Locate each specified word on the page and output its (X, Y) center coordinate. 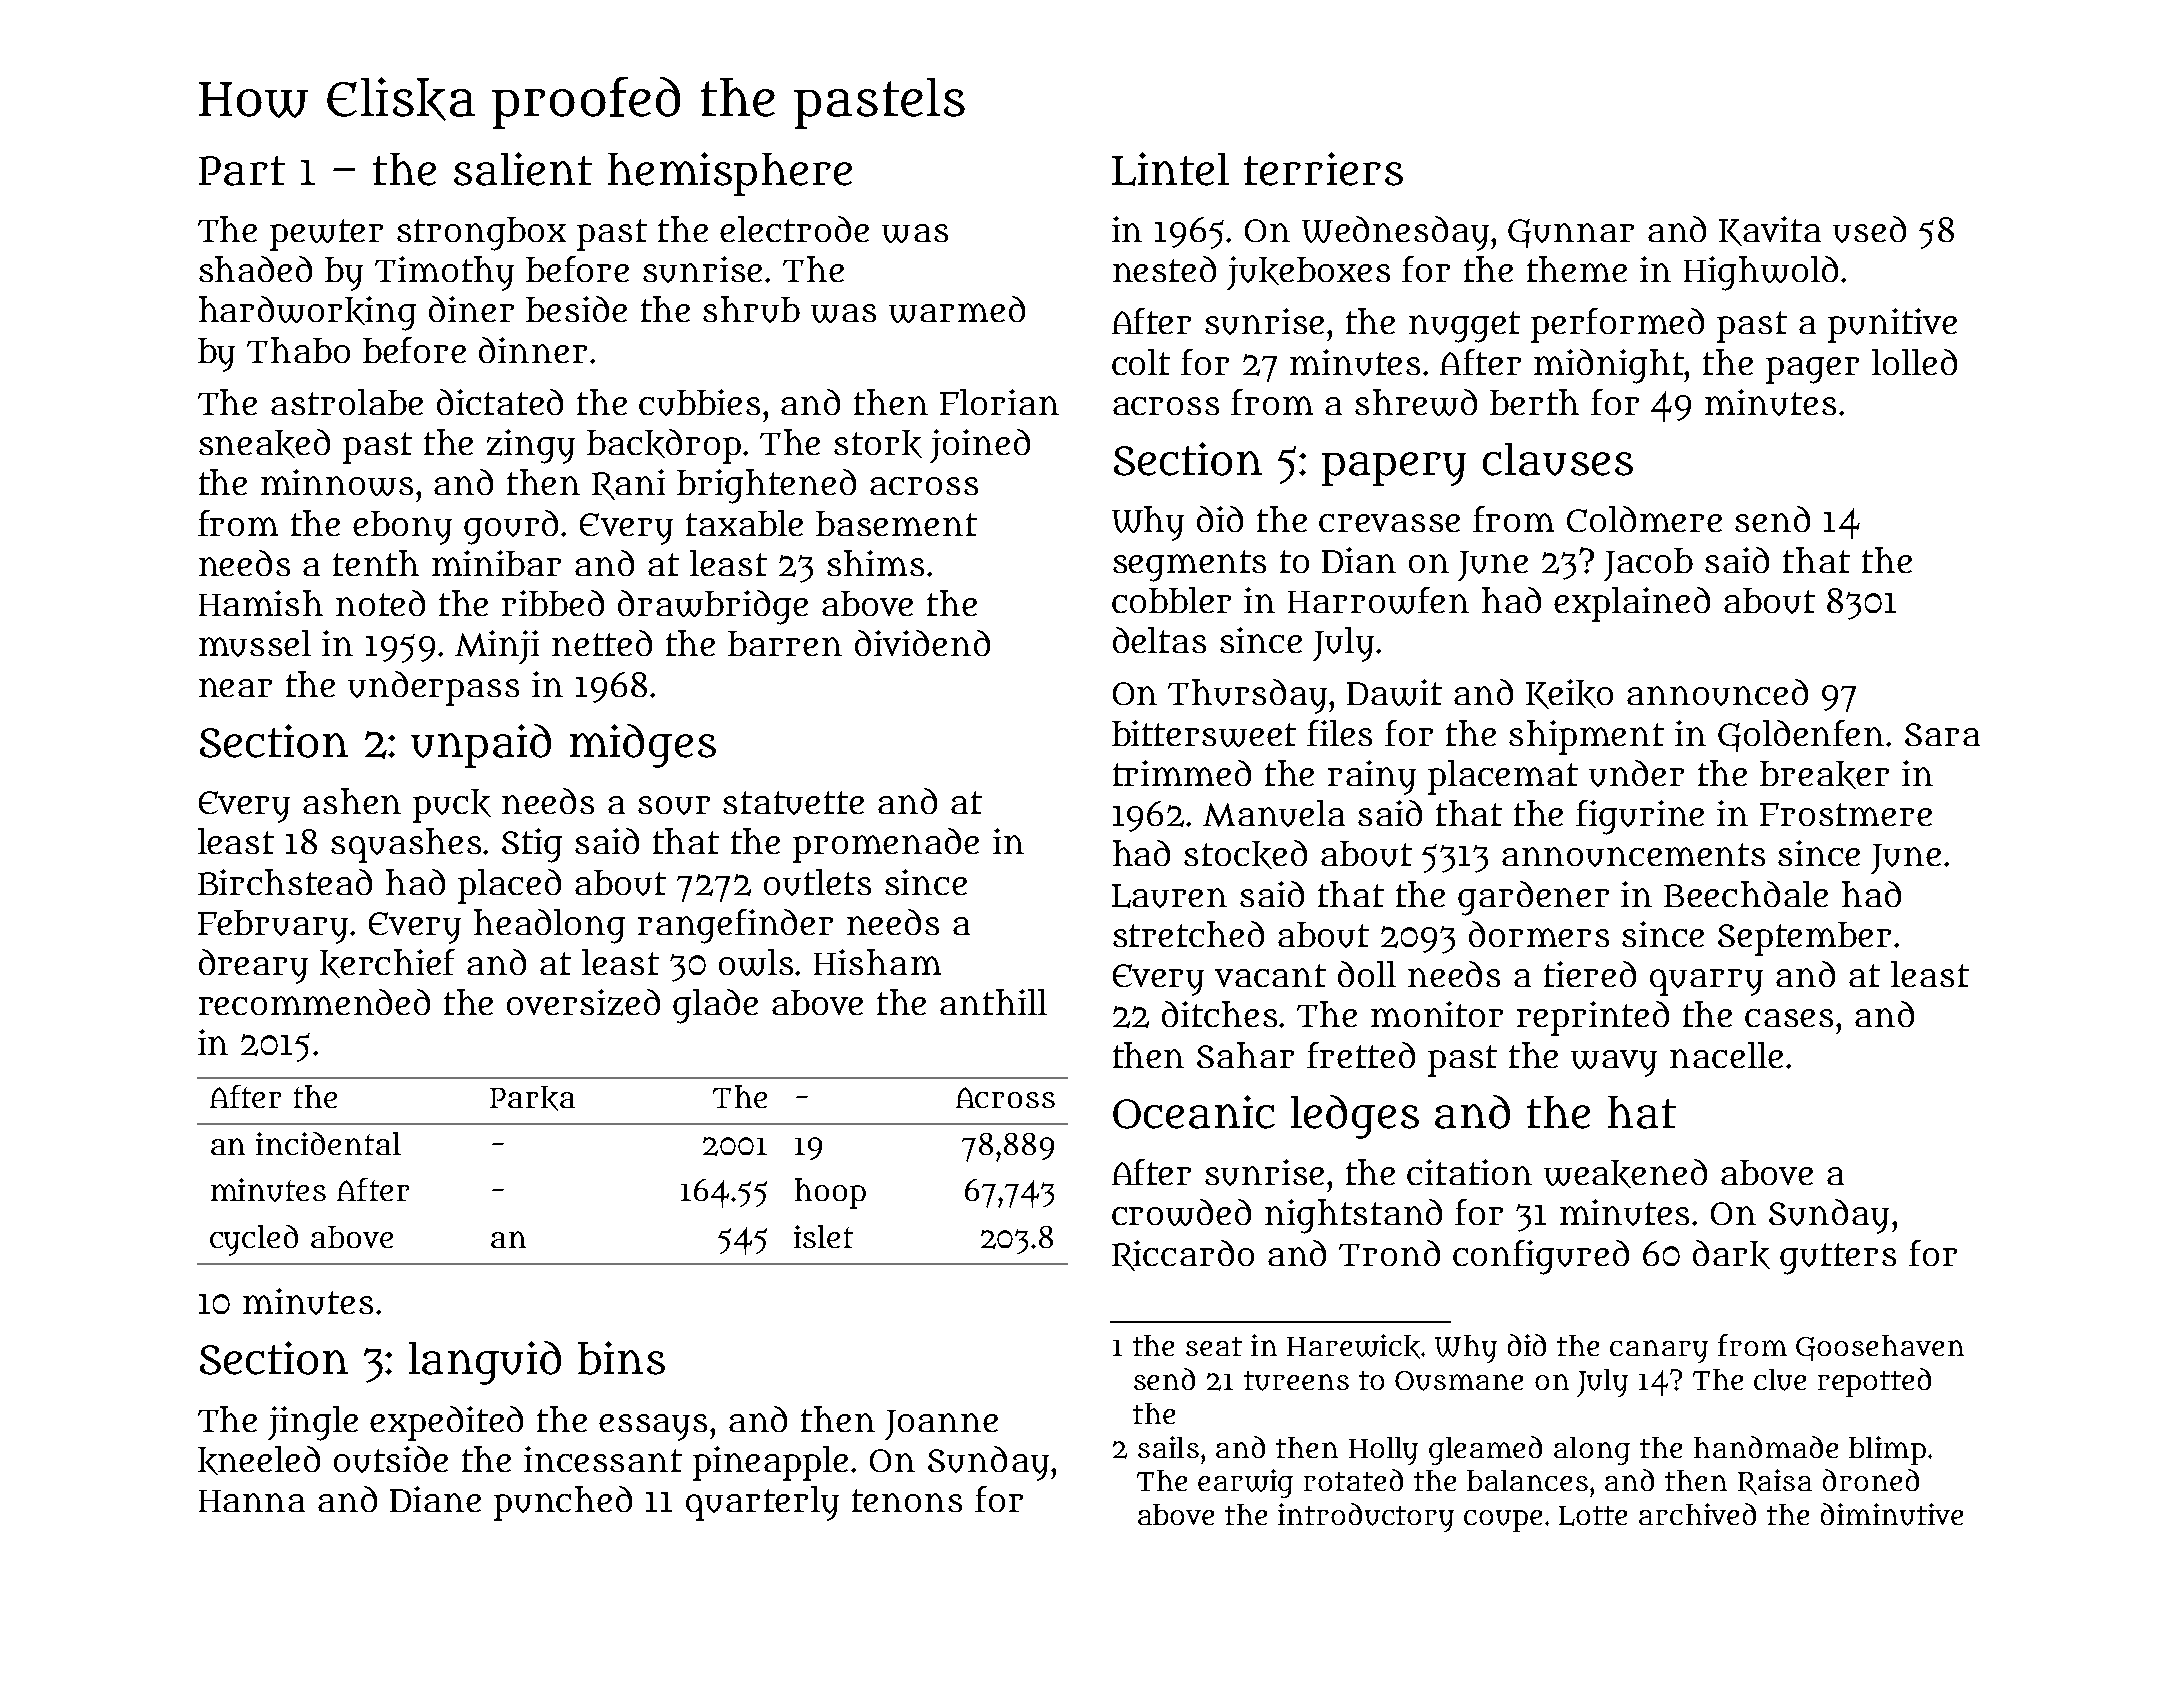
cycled (254, 1240)
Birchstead (285, 882)
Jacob (1648, 564)
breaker (1824, 775)
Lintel (1170, 169)
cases (1789, 1018)
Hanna (252, 1501)
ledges (1355, 1117)
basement (896, 523)
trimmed (1182, 773)
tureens (1296, 1381)
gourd (511, 527)
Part (242, 171)
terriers (1323, 169)
